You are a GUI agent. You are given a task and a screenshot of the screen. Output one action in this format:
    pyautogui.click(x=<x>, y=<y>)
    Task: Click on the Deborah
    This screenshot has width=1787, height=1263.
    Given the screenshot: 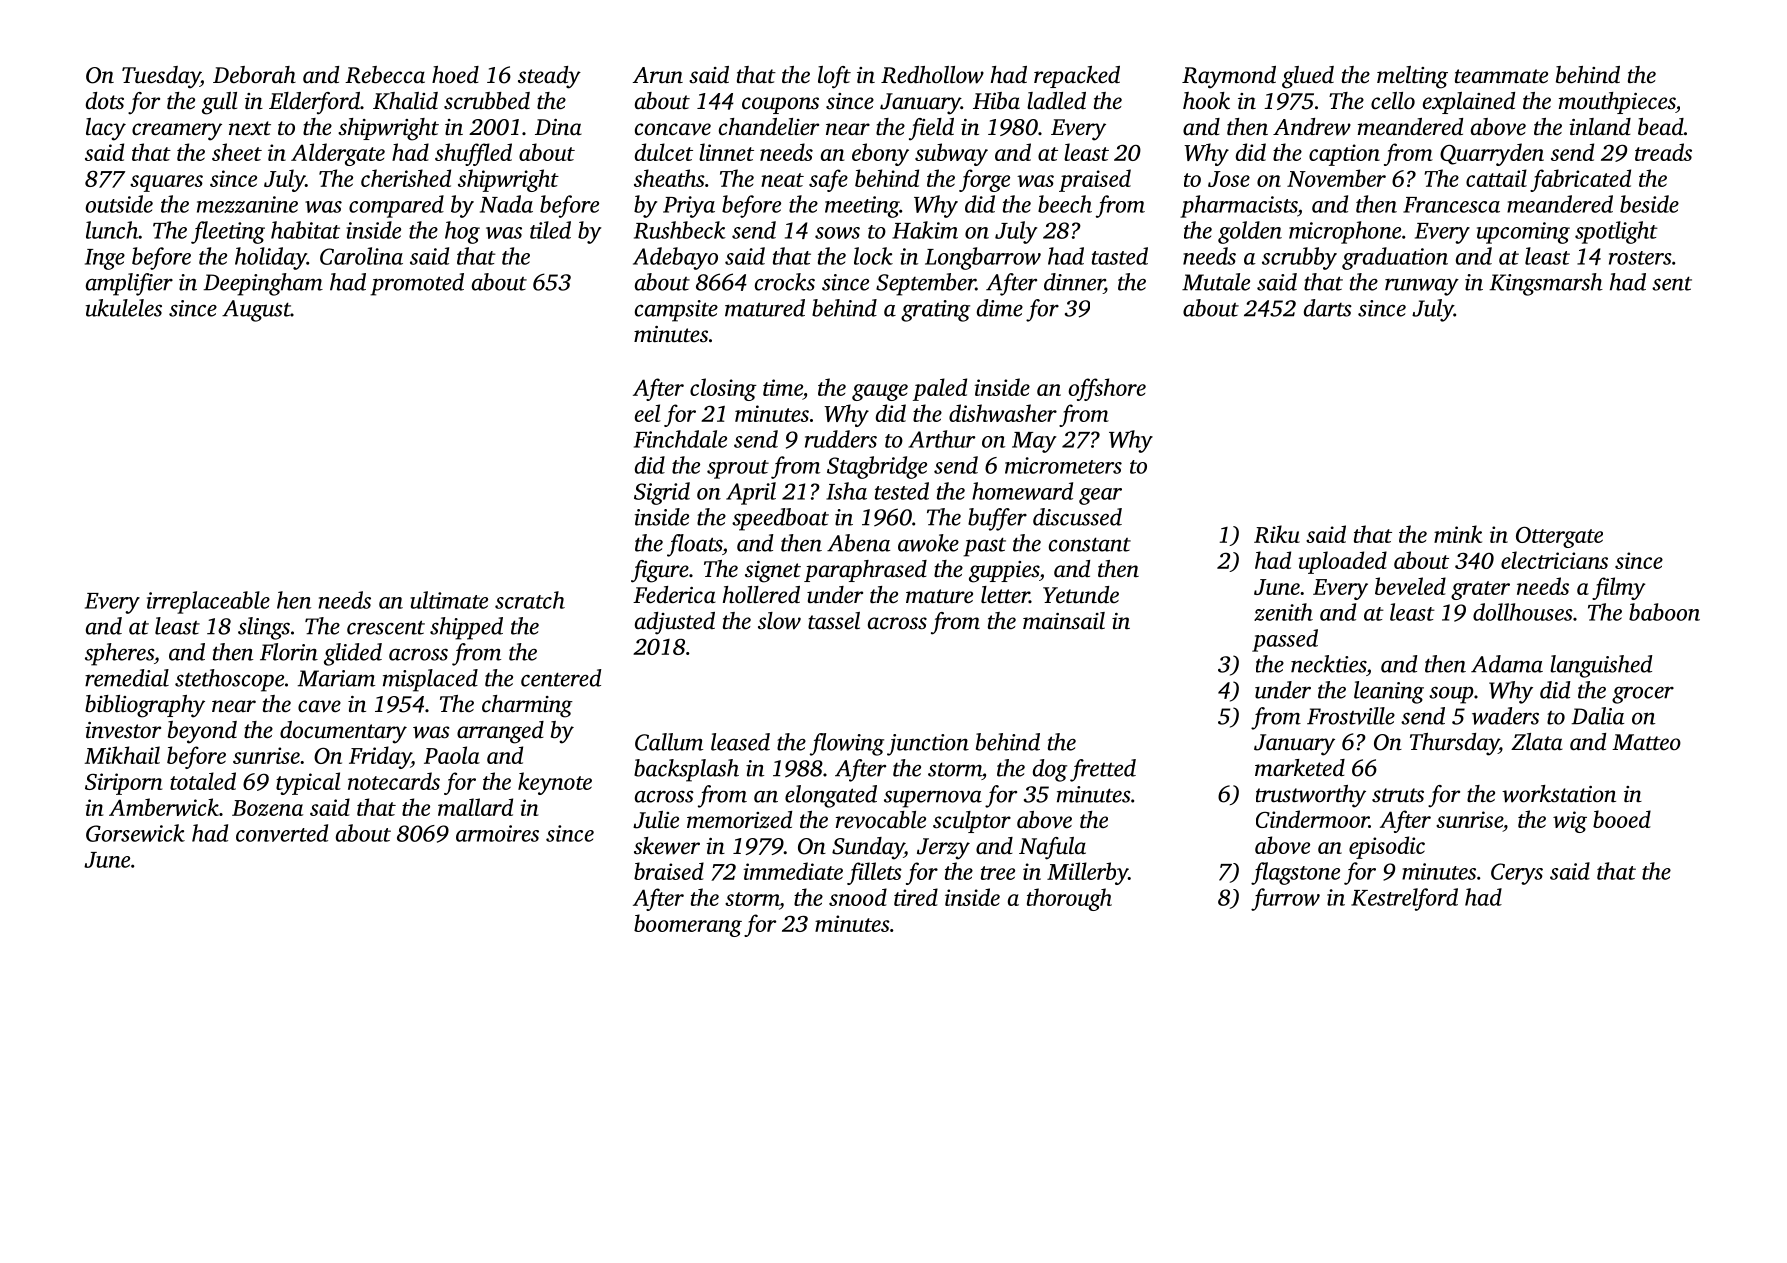 What is the action you would take?
    pyautogui.click(x=254, y=75)
